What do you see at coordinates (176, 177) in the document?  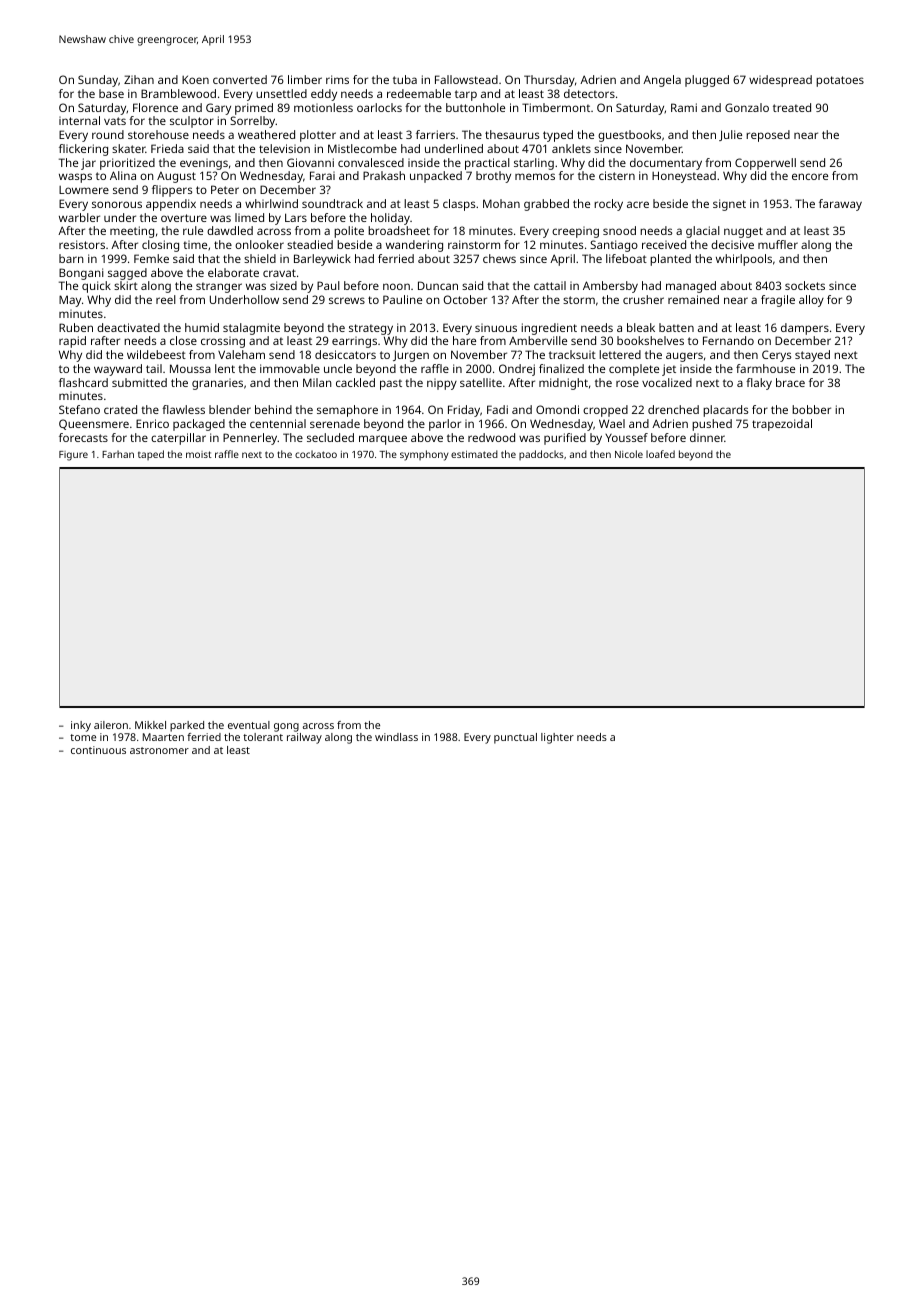 I see `August` at bounding box center [176, 177].
